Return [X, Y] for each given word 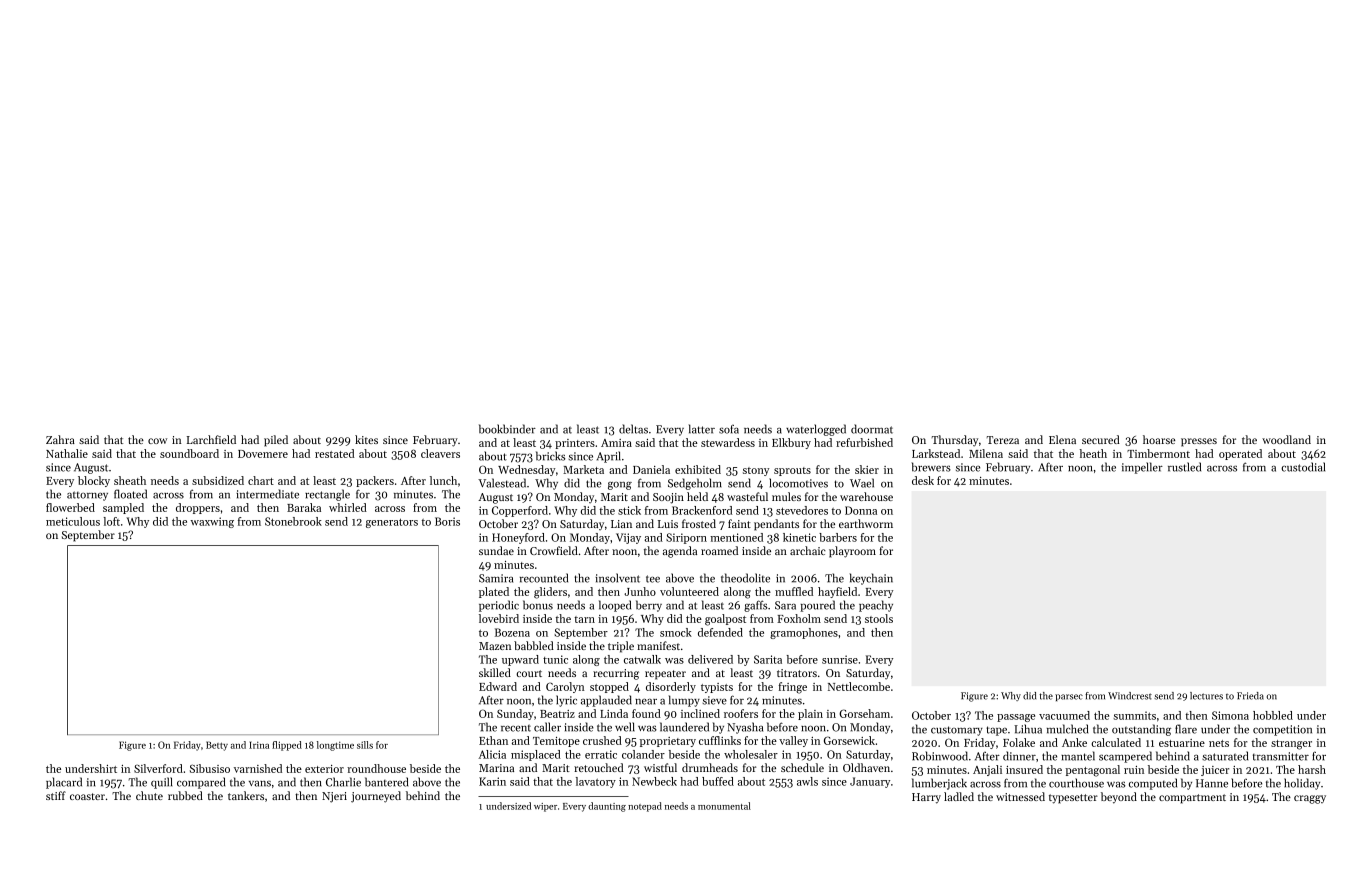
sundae [496, 550]
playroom [852, 552]
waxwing [212, 522]
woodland [1286, 439]
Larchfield [211, 439]
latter [702, 429]
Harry [926, 798]
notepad [645, 807]
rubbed [185, 795]
